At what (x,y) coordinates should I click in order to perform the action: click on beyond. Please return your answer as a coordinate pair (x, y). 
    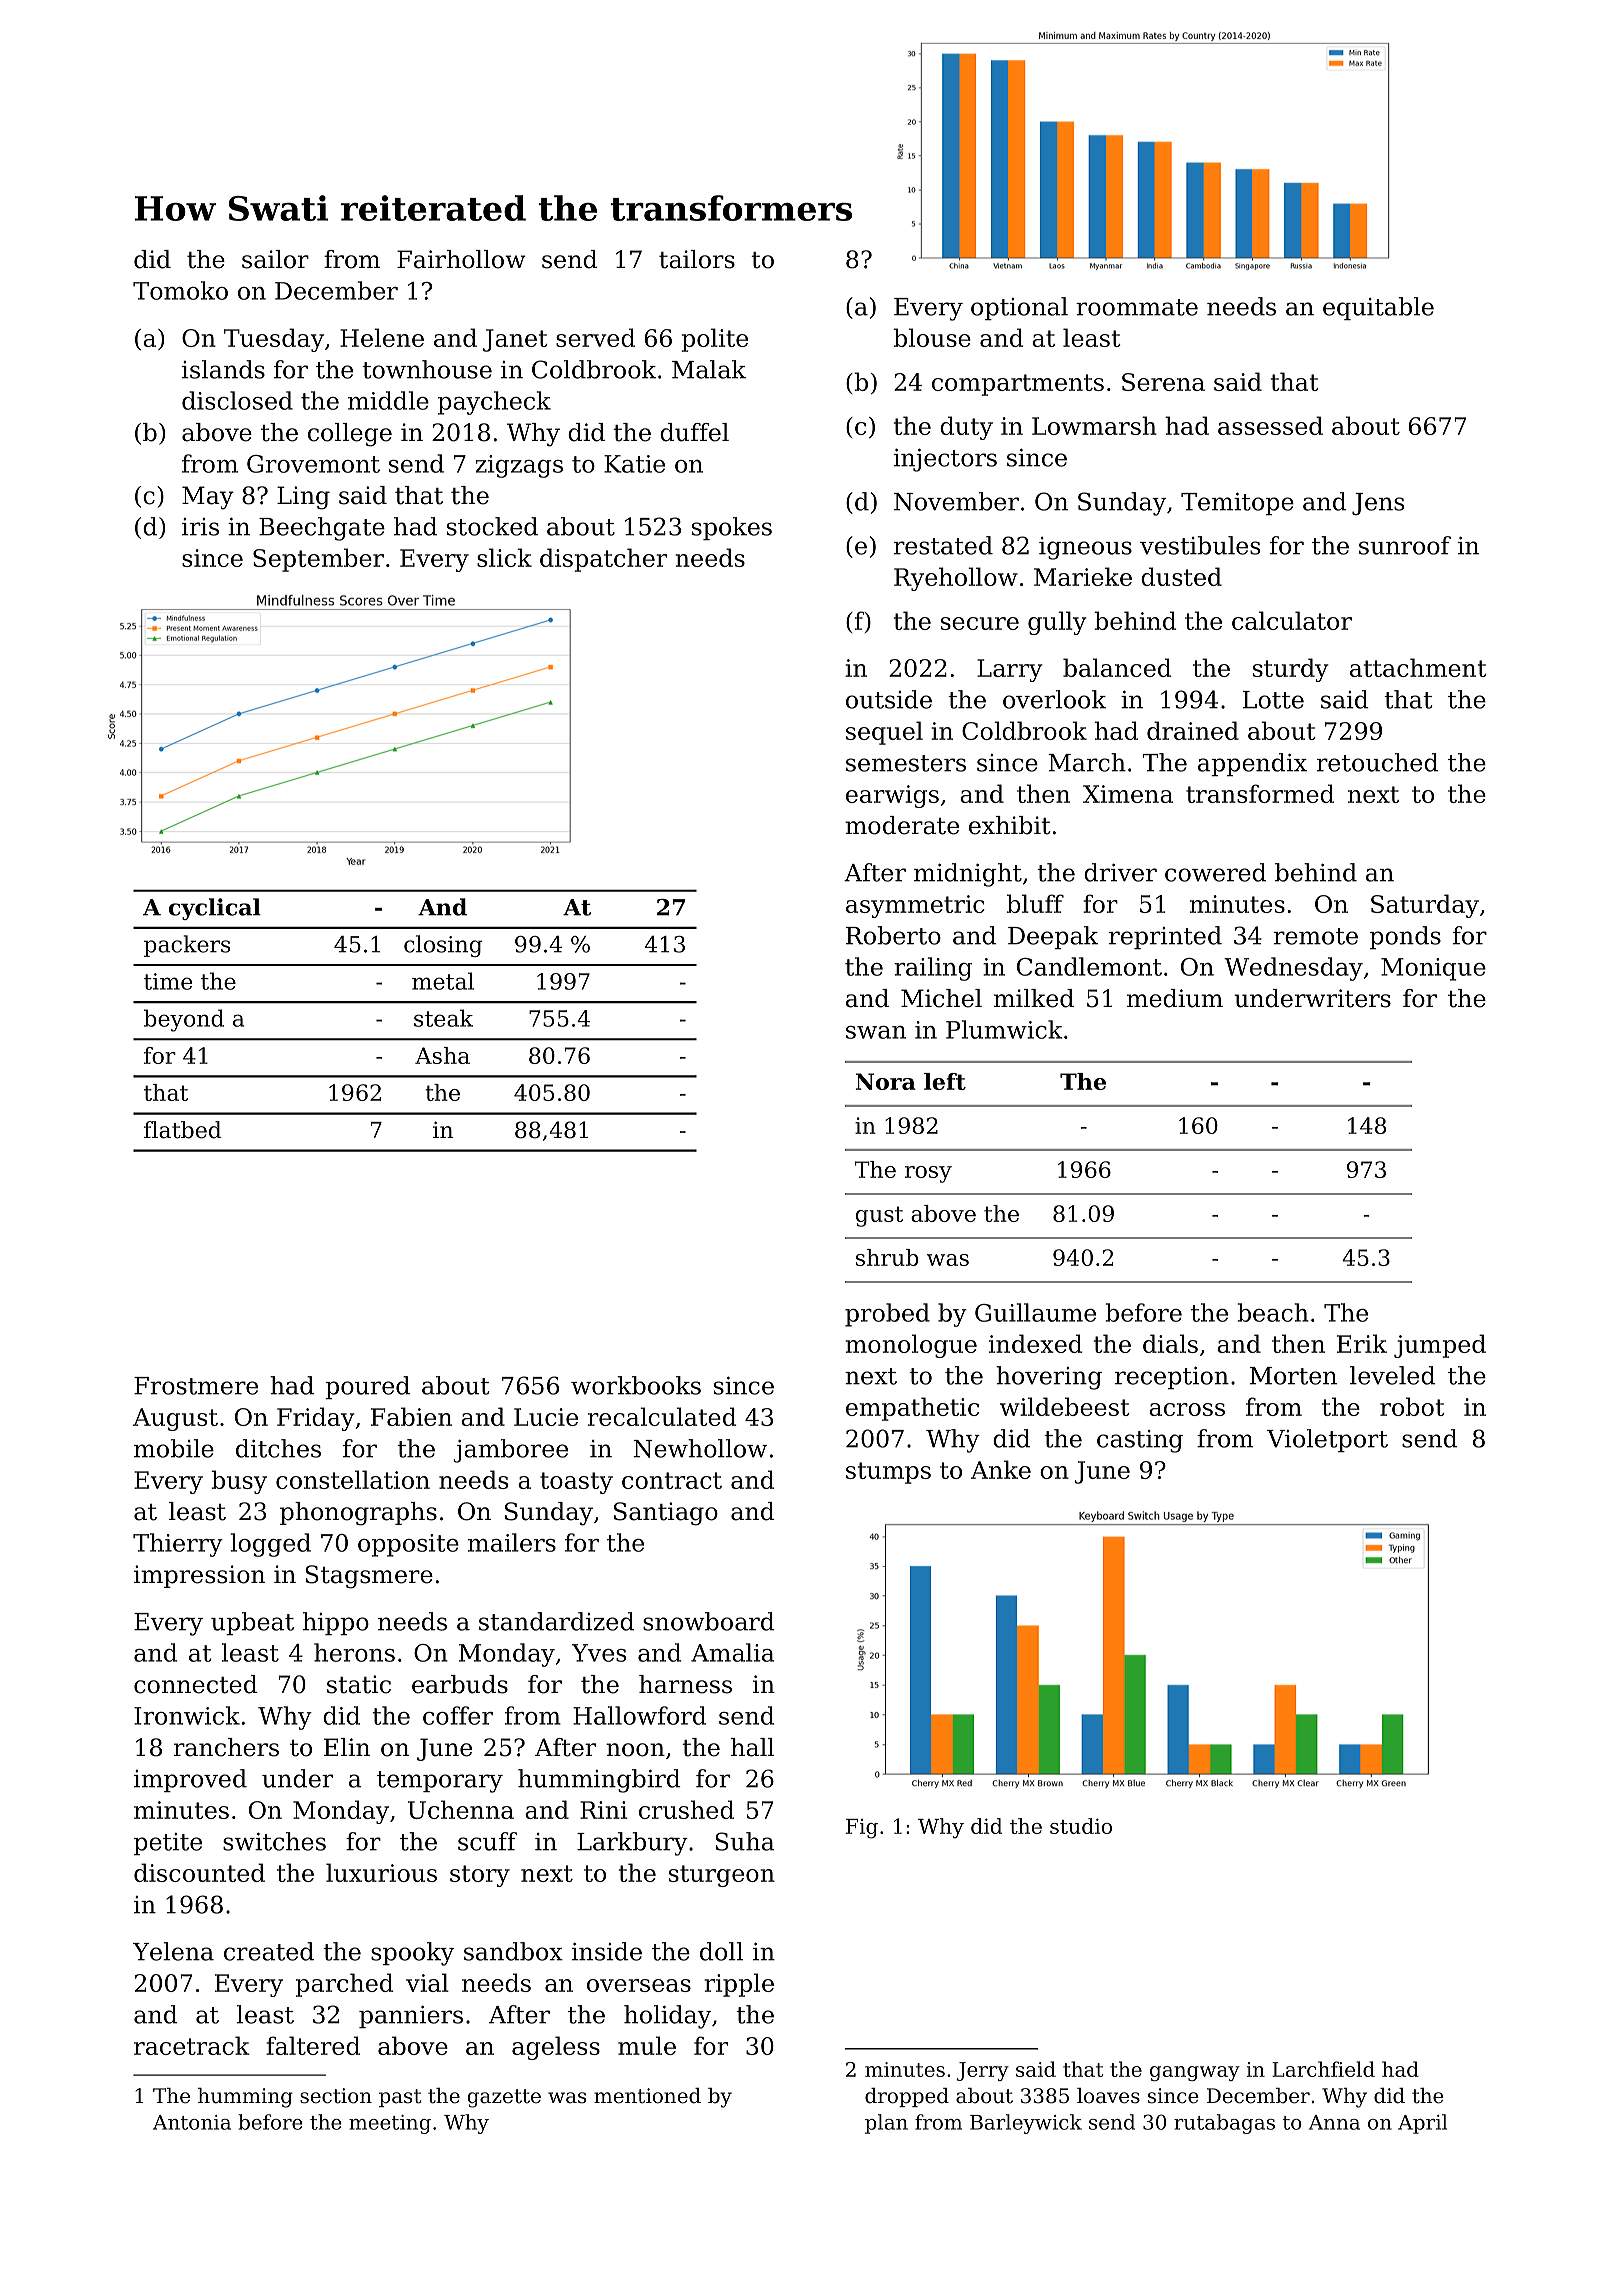
    Looking at the image, I should click on (184, 1020).
